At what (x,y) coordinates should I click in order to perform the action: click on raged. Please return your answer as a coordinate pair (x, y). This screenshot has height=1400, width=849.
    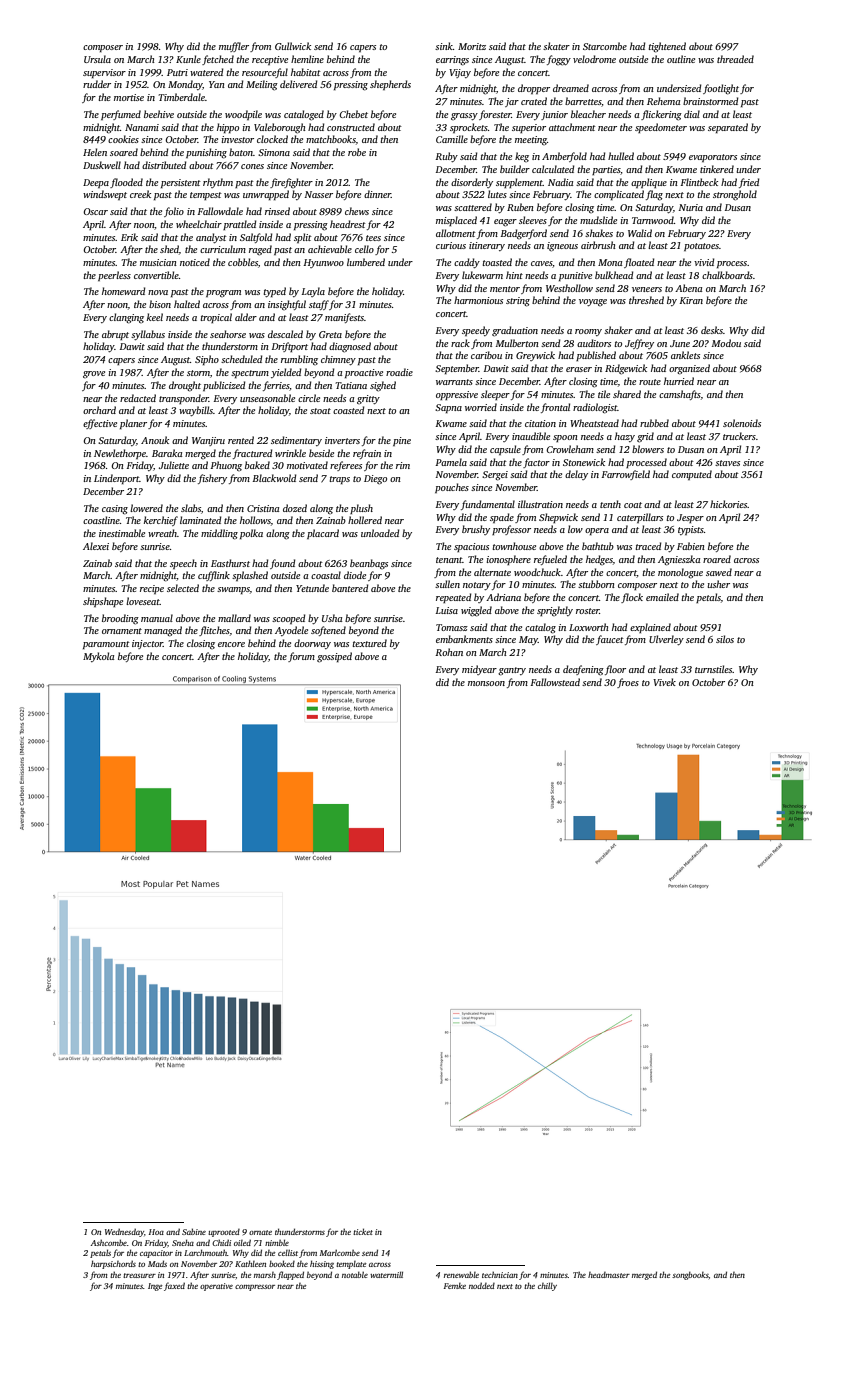
    Looking at the image, I should click on (260, 250).
